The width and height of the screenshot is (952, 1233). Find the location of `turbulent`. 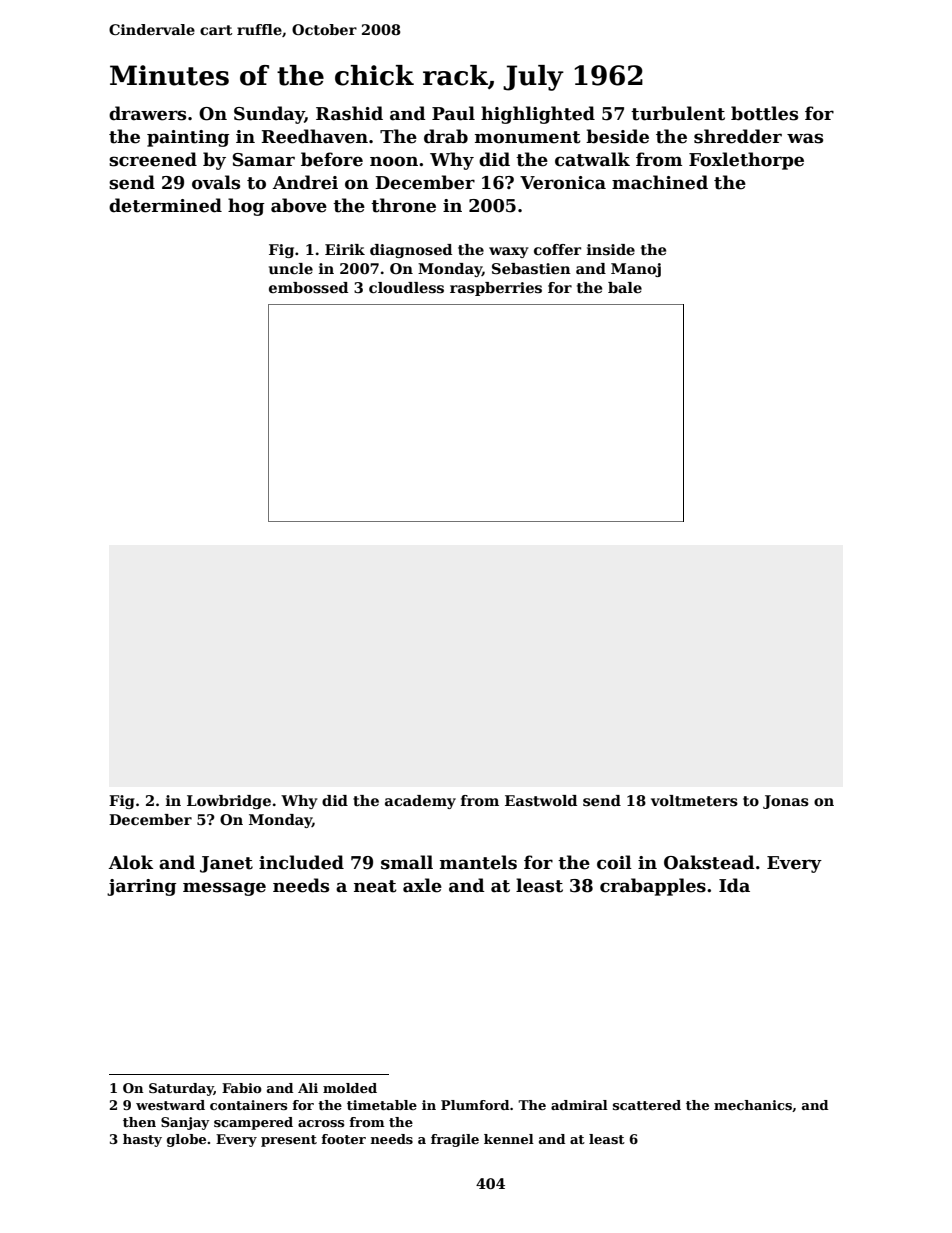

turbulent is located at coordinates (678, 113).
